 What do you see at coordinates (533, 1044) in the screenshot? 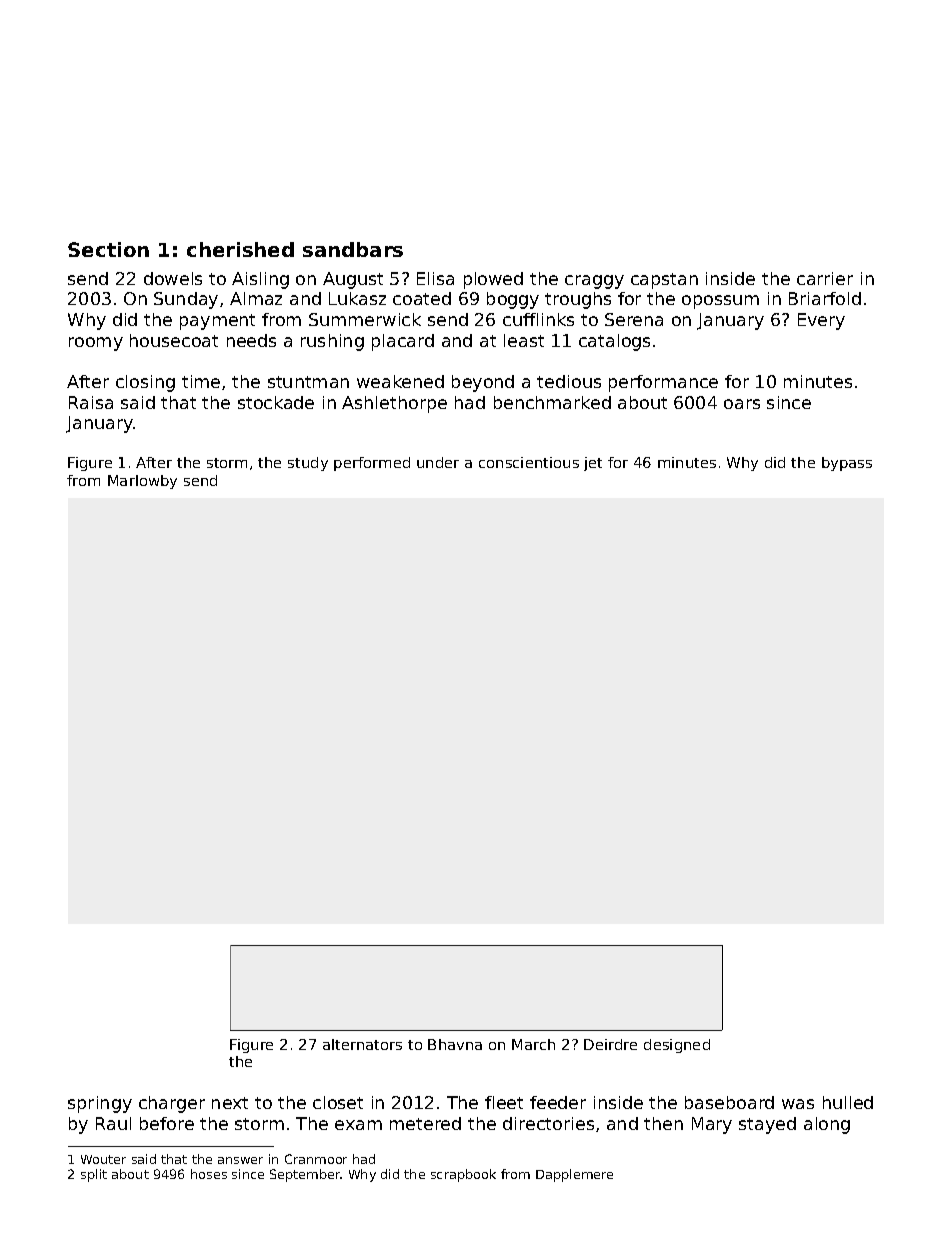
I see `March` at bounding box center [533, 1044].
